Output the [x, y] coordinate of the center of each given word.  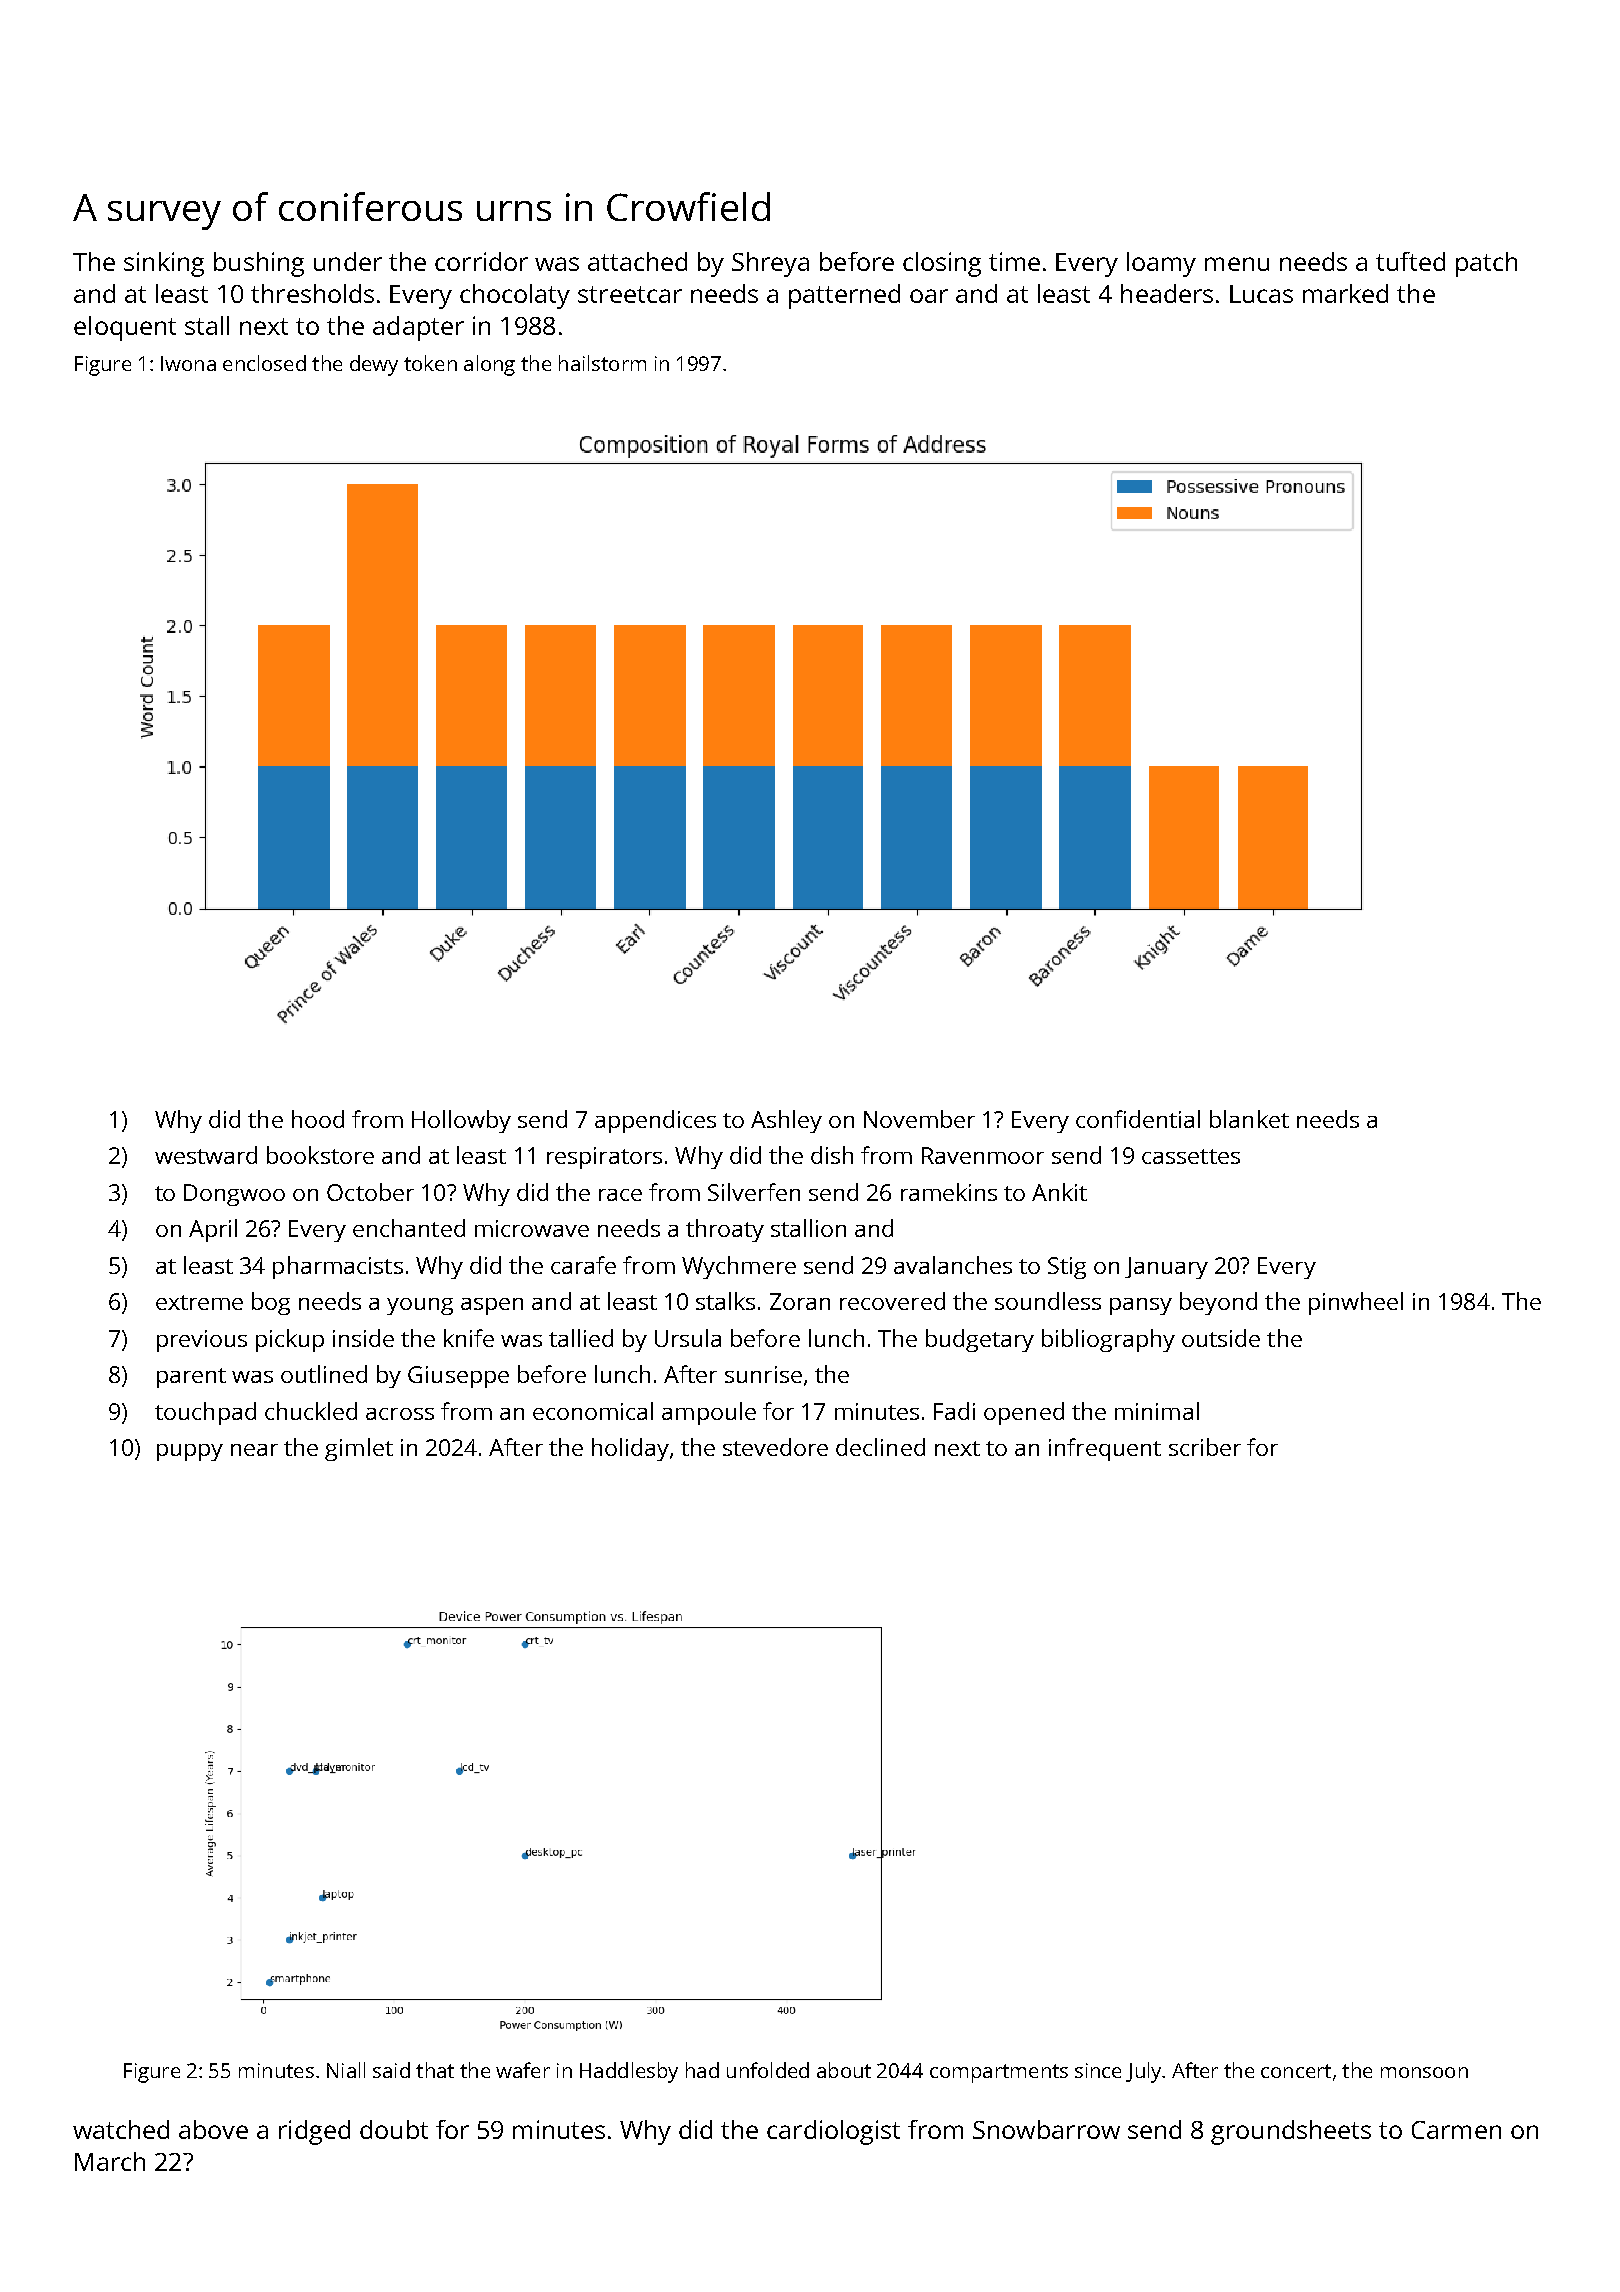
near [254, 1450]
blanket [1249, 1119]
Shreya [770, 264]
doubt [394, 2129]
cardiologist [833, 2132]
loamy [1161, 264]
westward [206, 1155]
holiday [630, 1449]
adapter [418, 328]
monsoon [1424, 2072]
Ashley [786, 1121]
